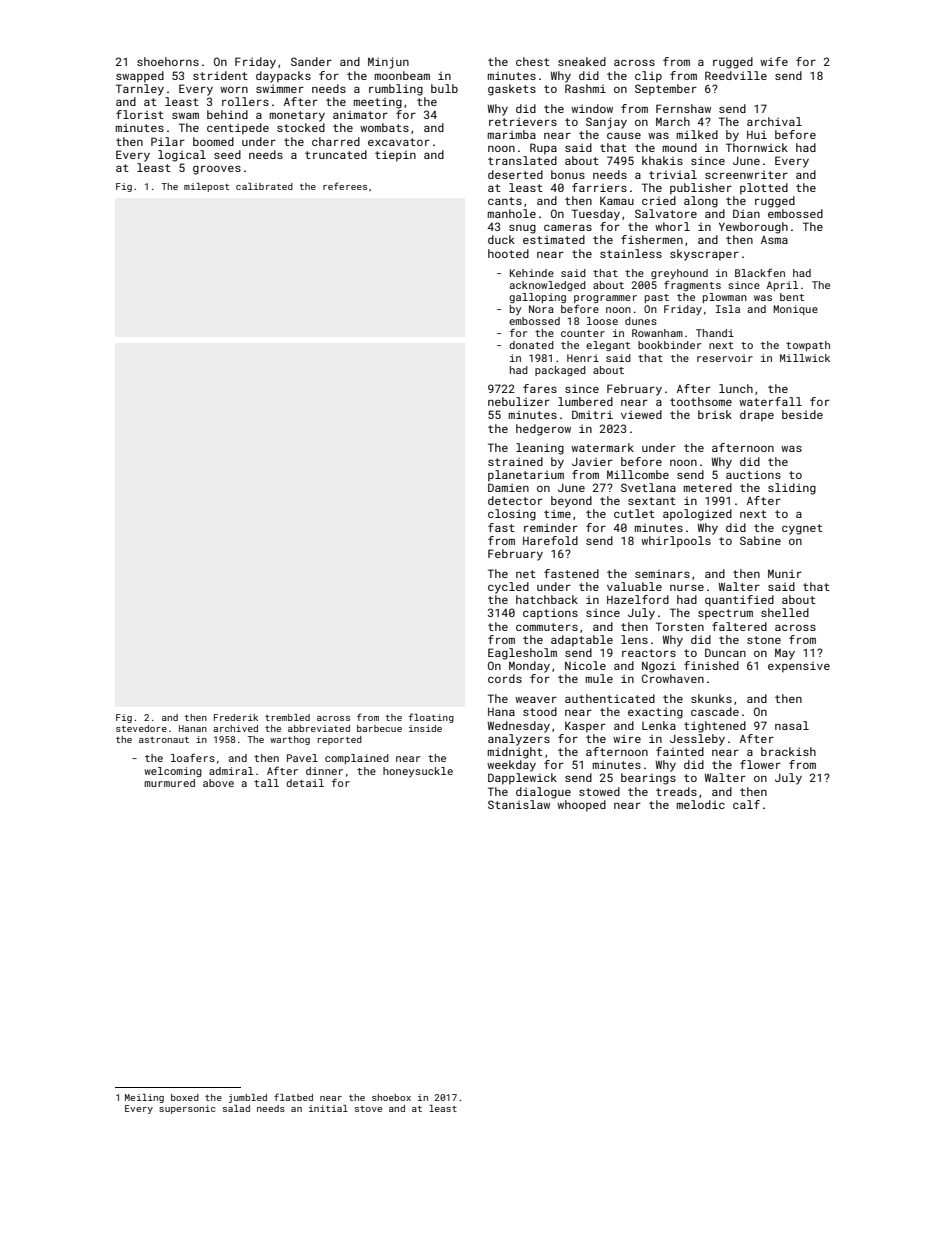 This screenshot has height=1233, width=952. Describe the element at coordinates (169, 783) in the screenshot. I see `murmured` at that location.
